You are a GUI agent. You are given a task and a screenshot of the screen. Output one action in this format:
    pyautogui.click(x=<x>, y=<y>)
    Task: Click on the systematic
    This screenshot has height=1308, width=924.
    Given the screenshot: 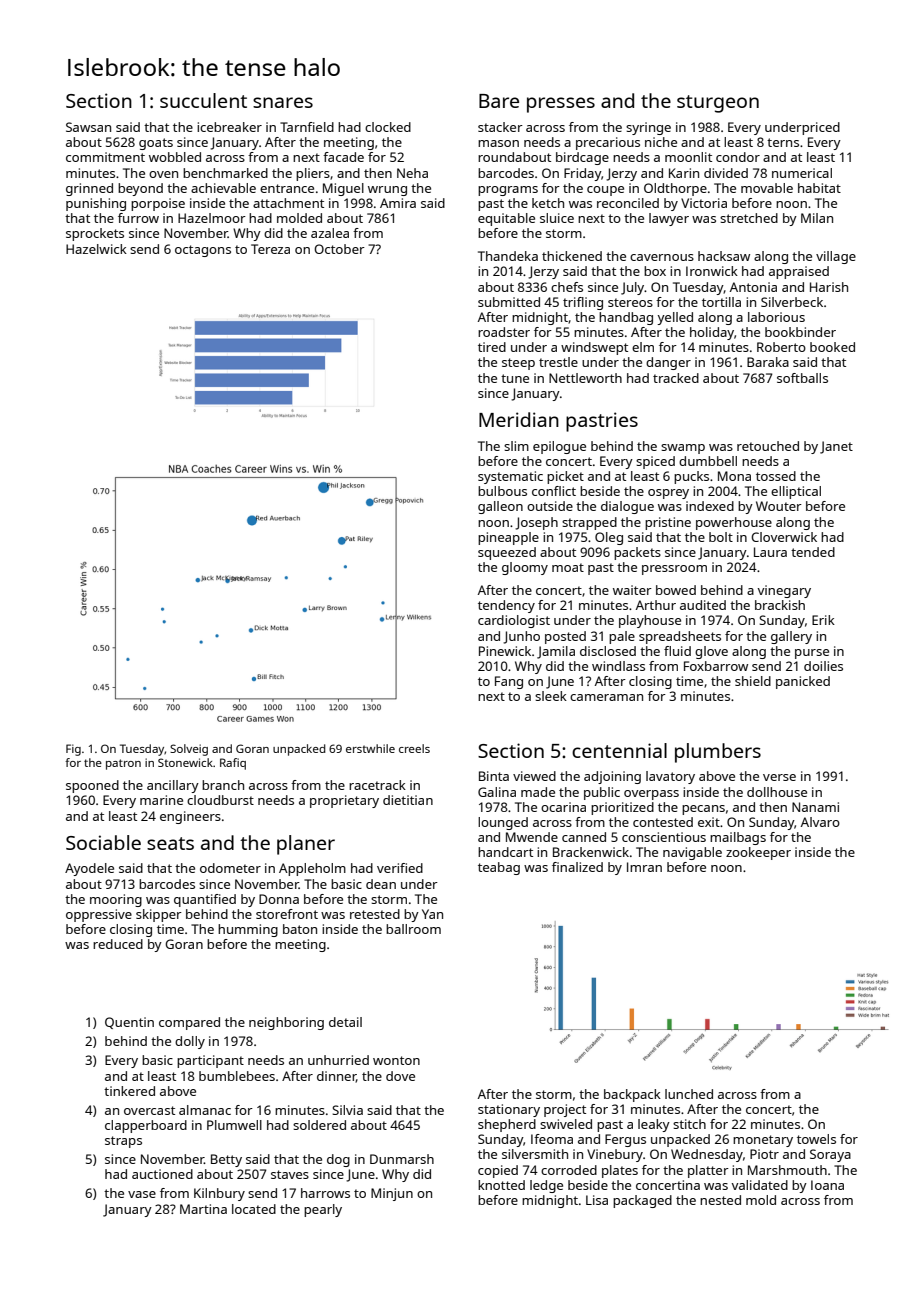 What is the action you would take?
    pyautogui.click(x=510, y=477)
